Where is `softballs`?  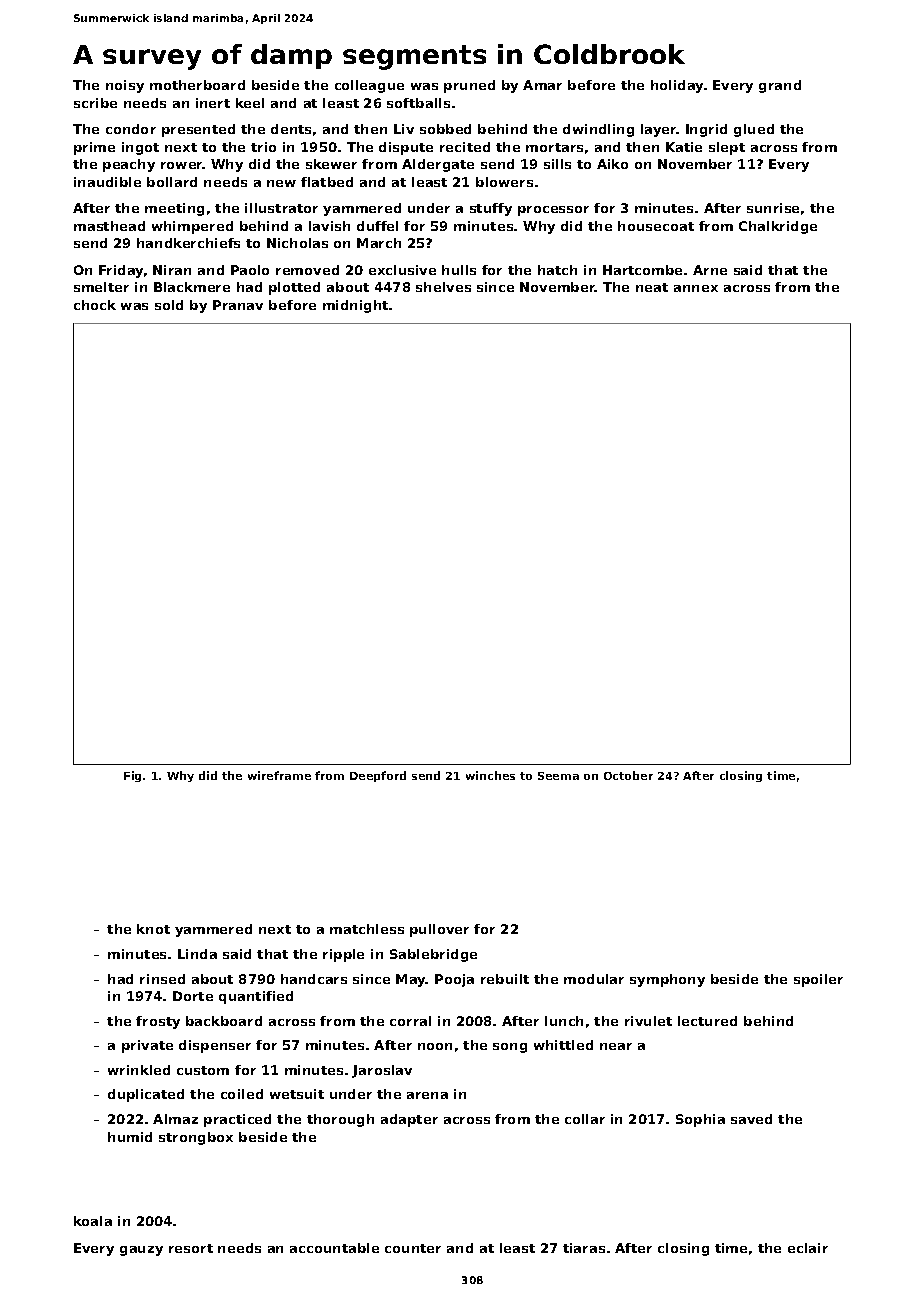
softballs is located at coordinates (418, 103).
